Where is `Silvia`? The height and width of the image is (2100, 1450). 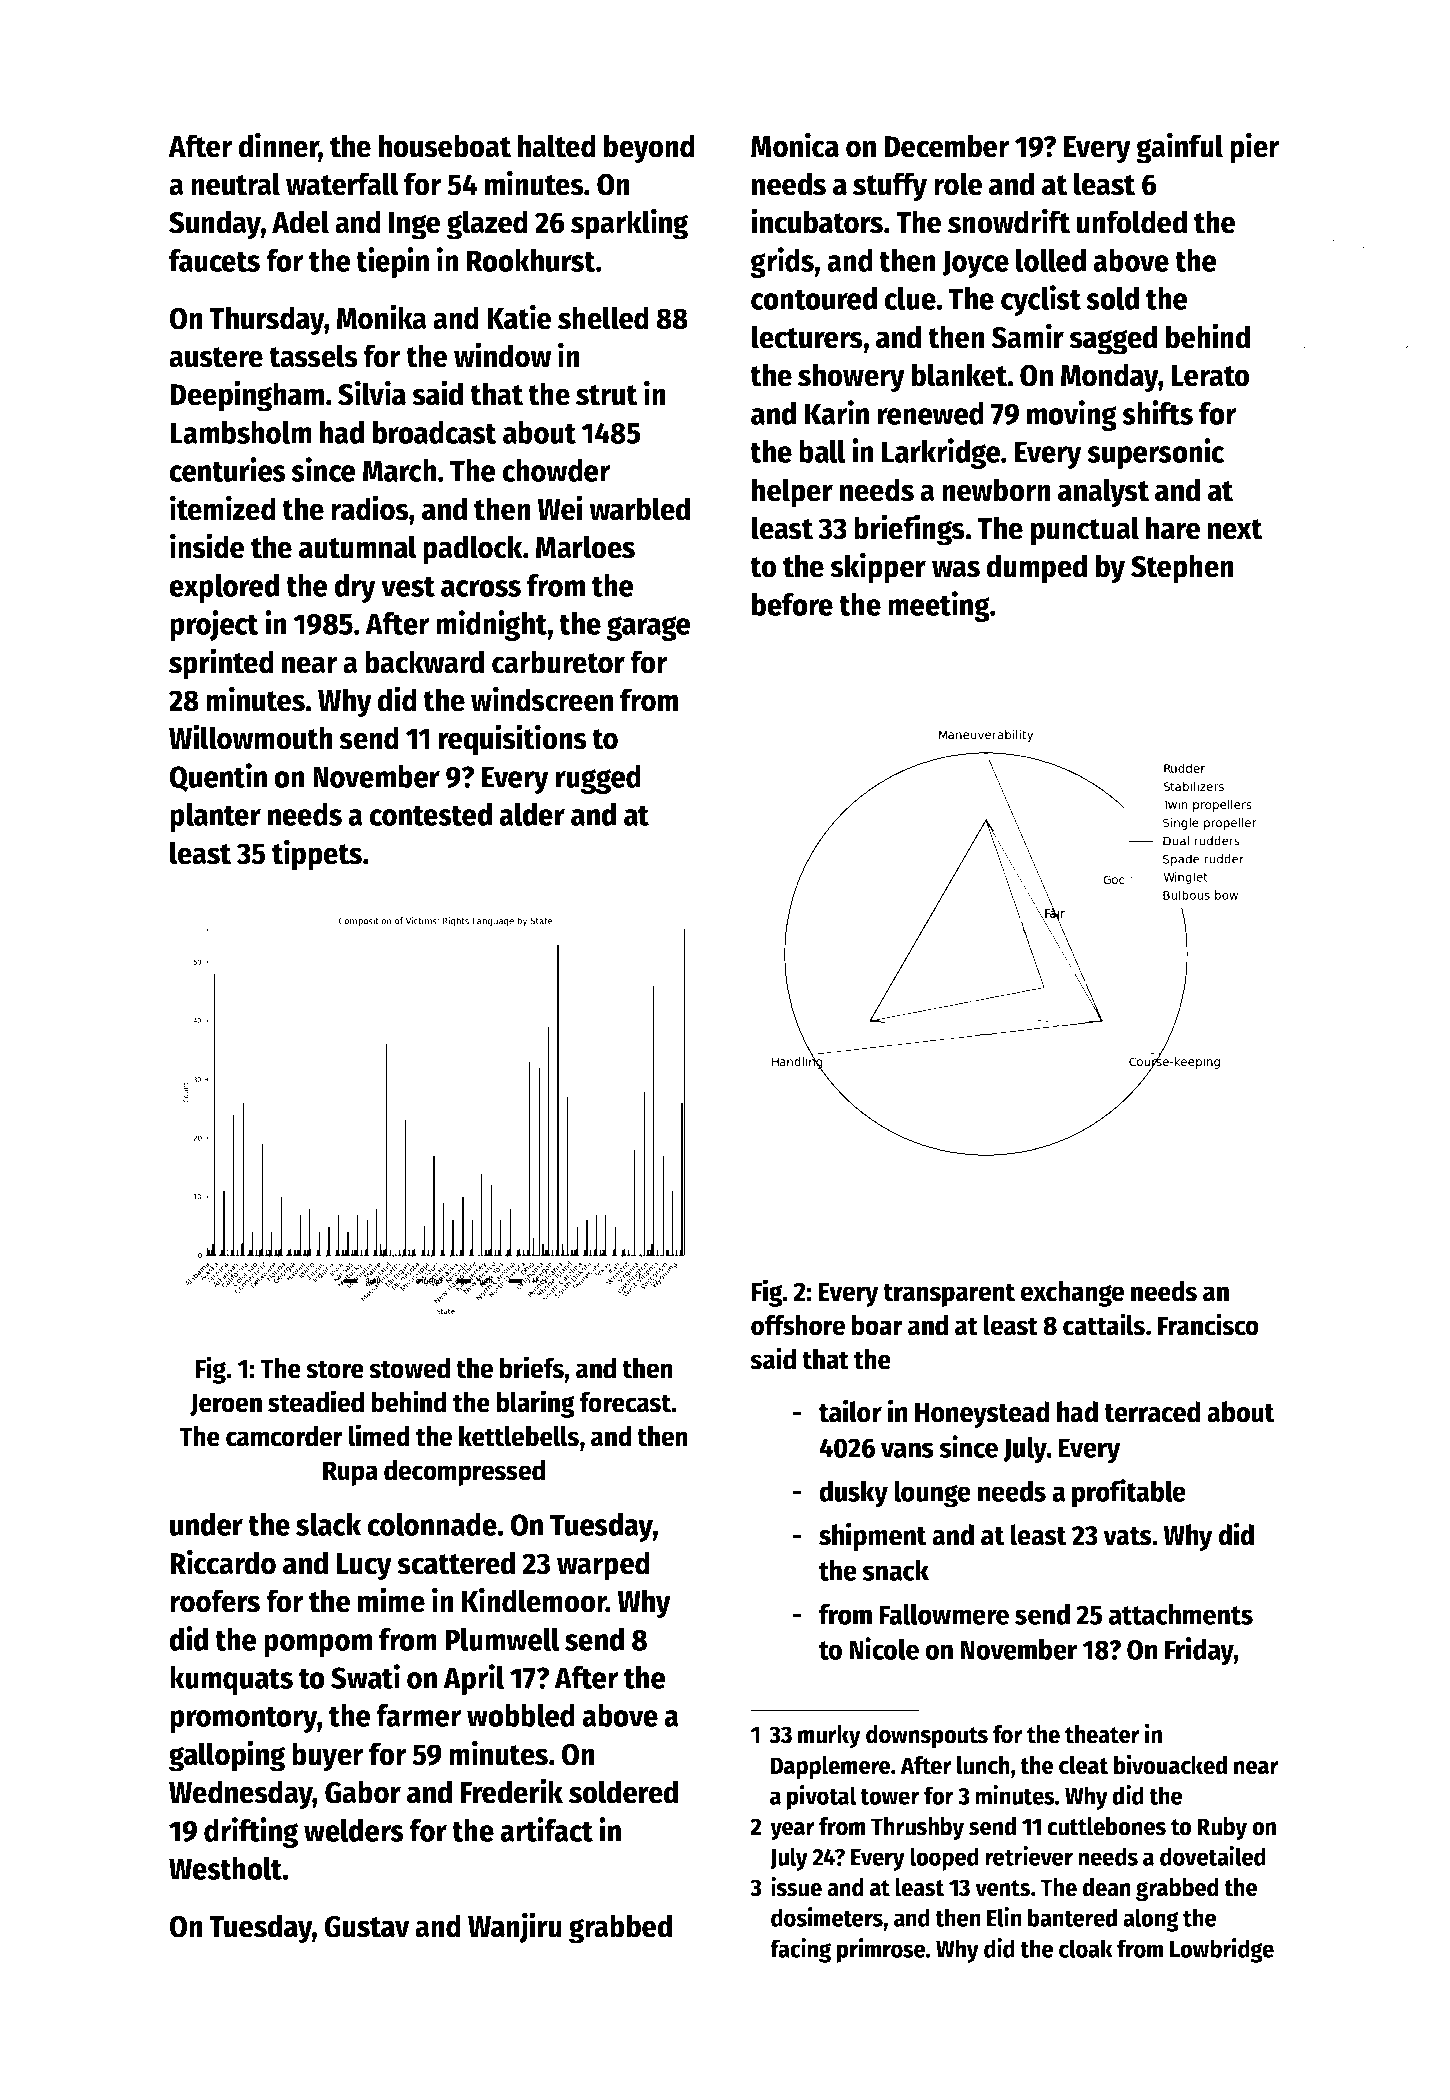
Silvia is located at coordinates (372, 393).
